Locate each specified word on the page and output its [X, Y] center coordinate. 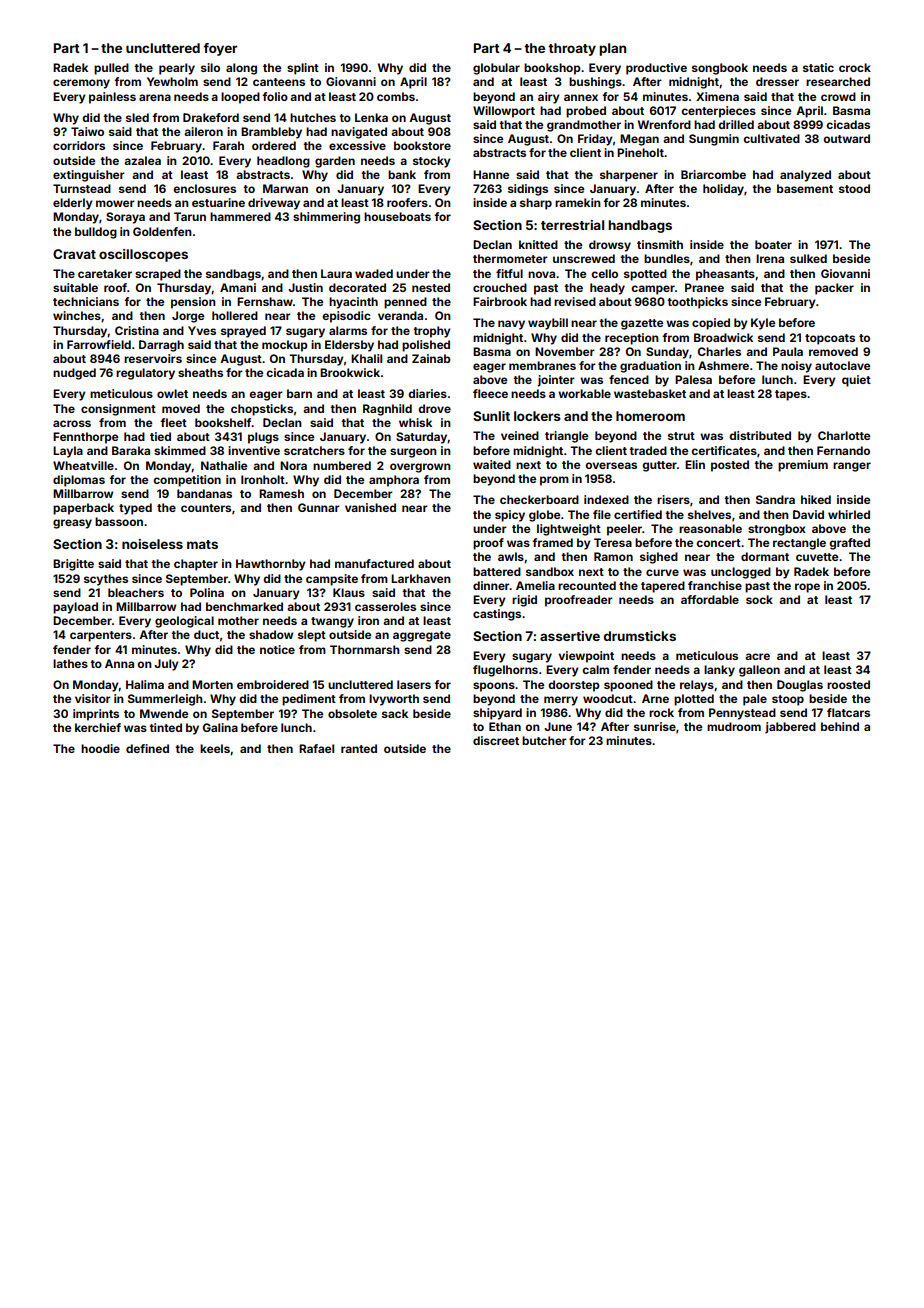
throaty [572, 49]
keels [215, 748]
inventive [254, 450]
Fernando [843, 450]
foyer [220, 49]
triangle [566, 437]
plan [612, 49]
